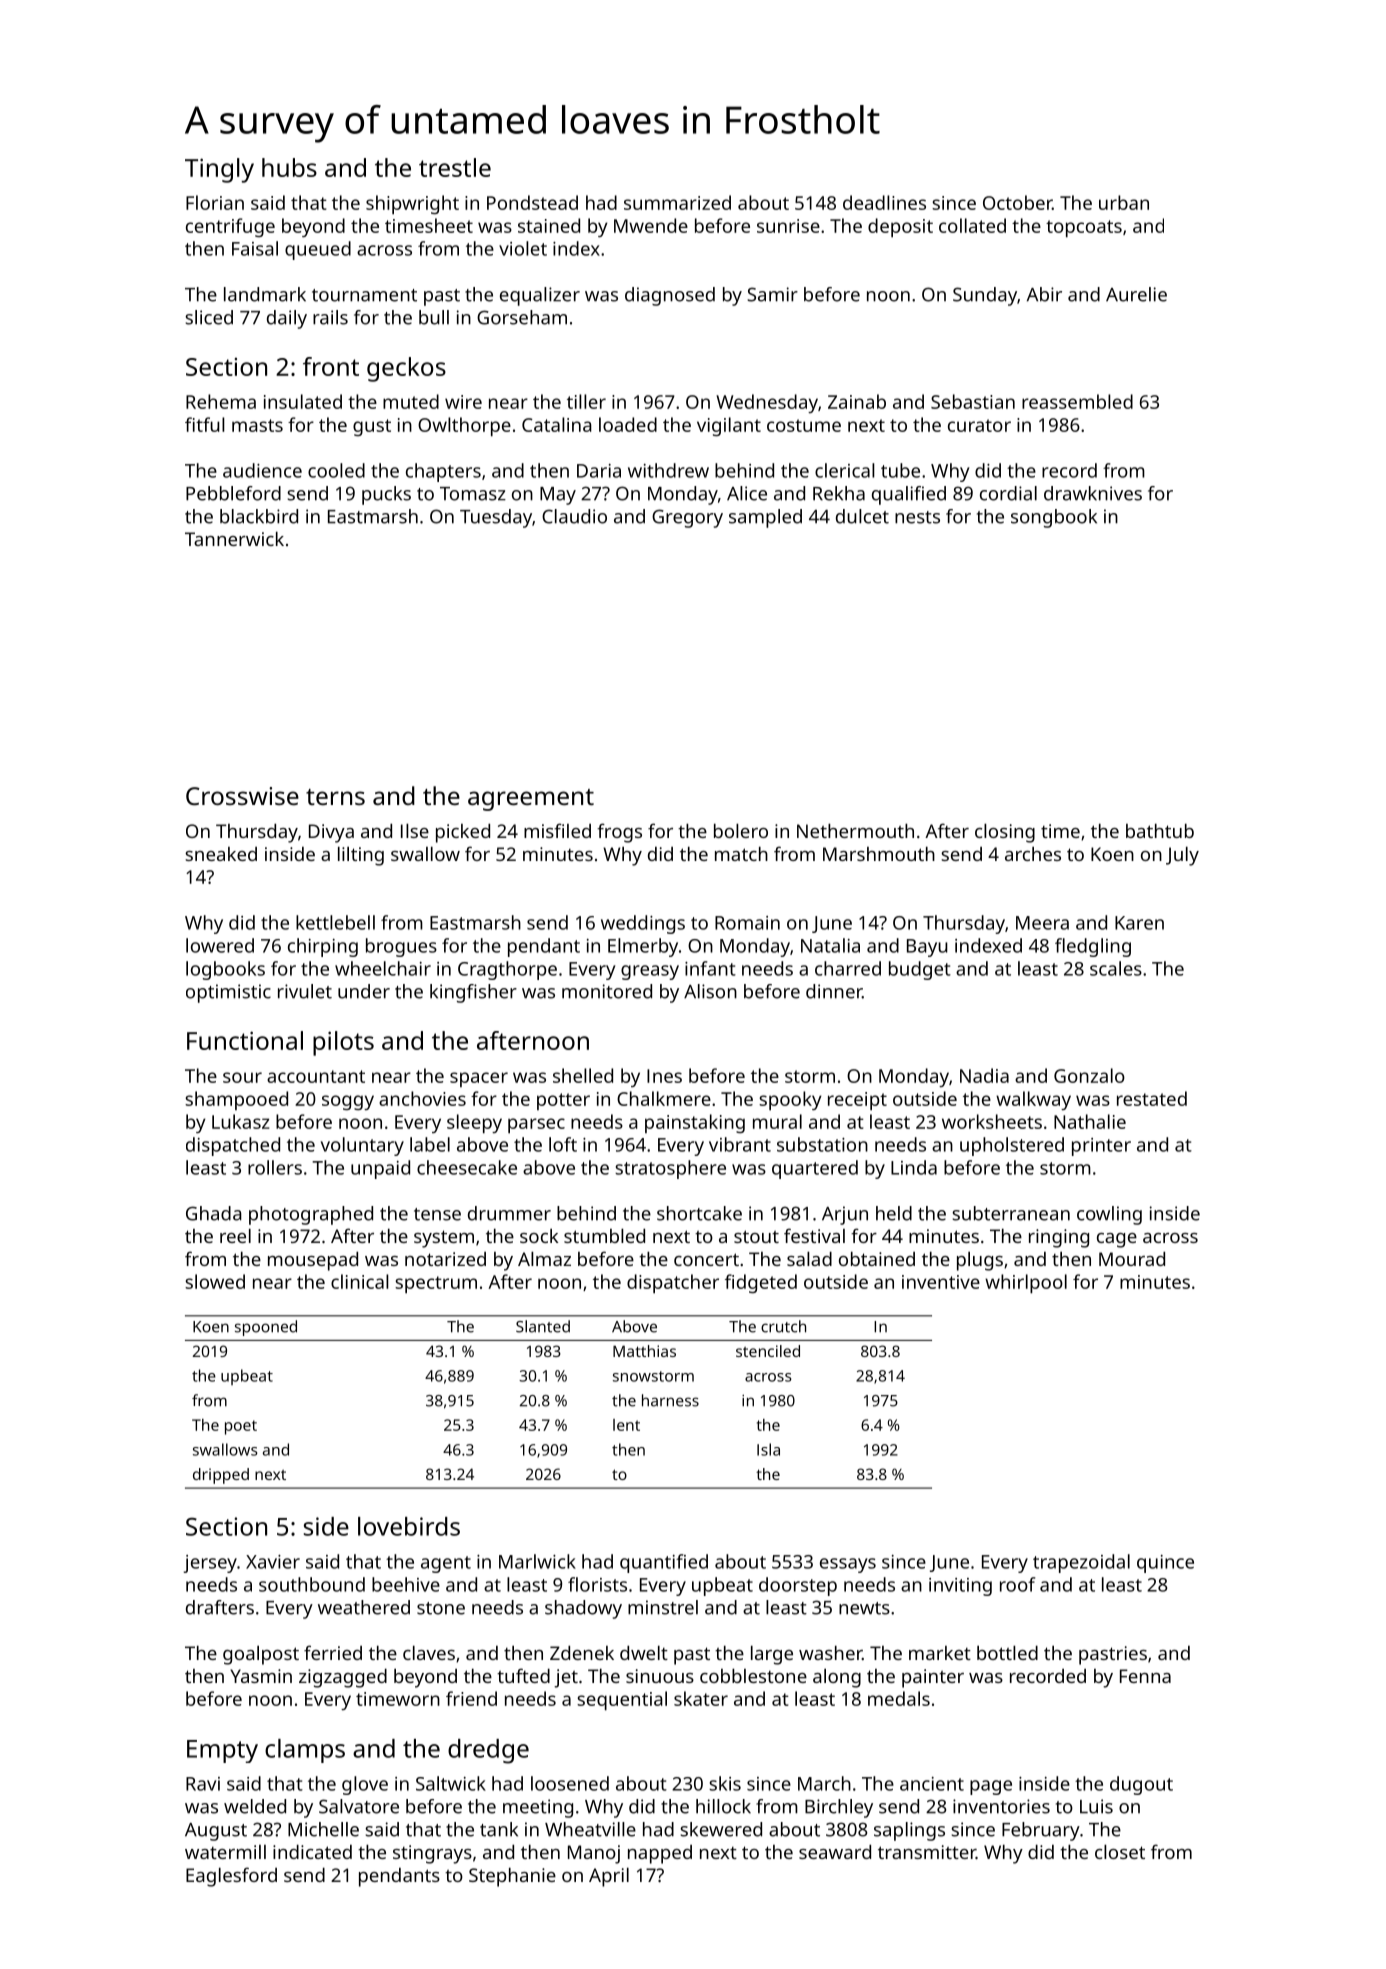 The width and height of the document is (1386, 1969). What do you see at coordinates (1044, 294) in the document?
I see `Abir` at bounding box center [1044, 294].
